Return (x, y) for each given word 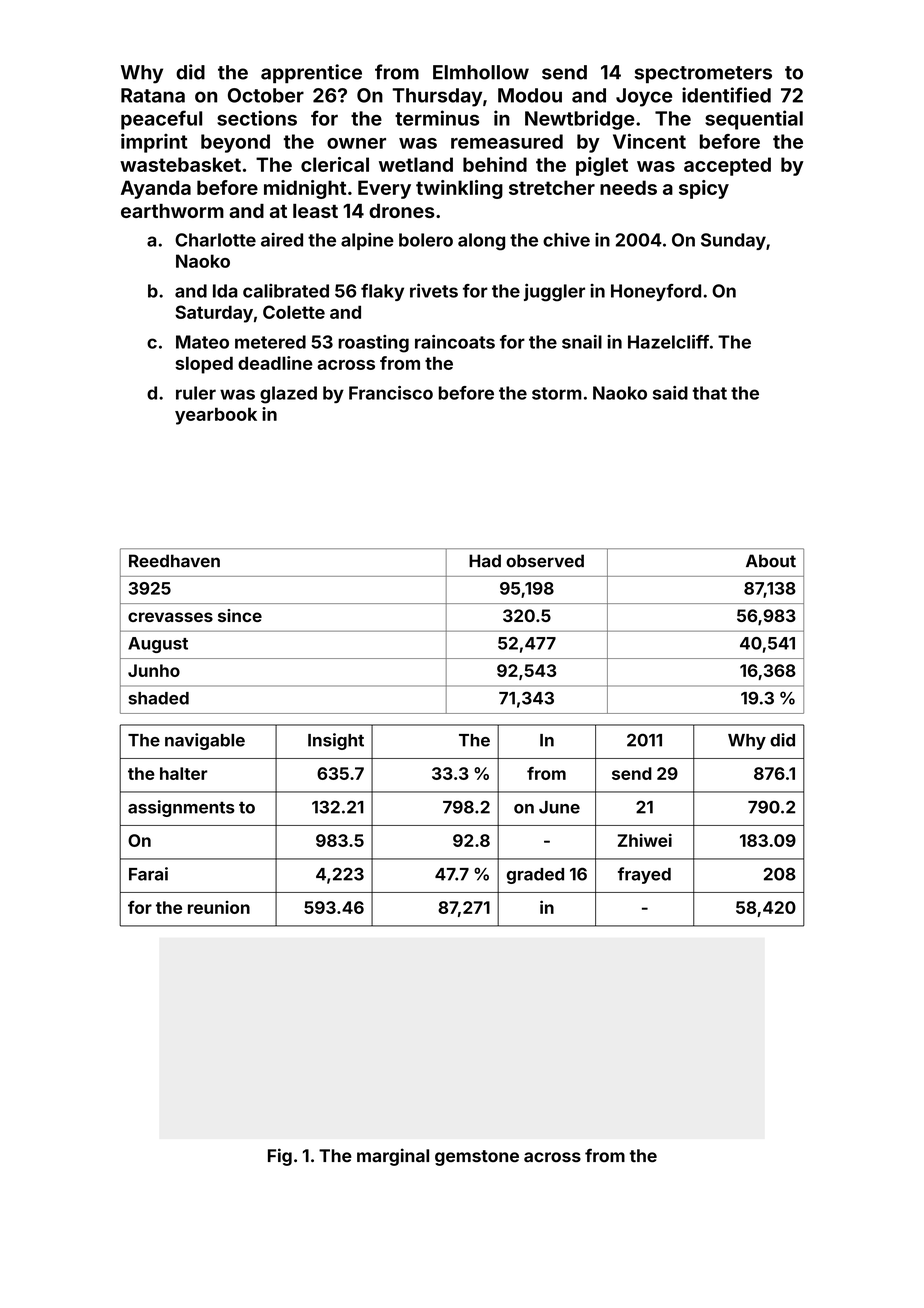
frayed (644, 875)
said (670, 393)
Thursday (437, 97)
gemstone (477, 1158)
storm (557, 393)
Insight (336, 741)
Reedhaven (174, 561)
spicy (704, 189)
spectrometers (703, 74)
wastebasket (180, 164)
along (481, 242)
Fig (280, 1157)
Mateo (202, 342)
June (559, 807)
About (771, 561)
